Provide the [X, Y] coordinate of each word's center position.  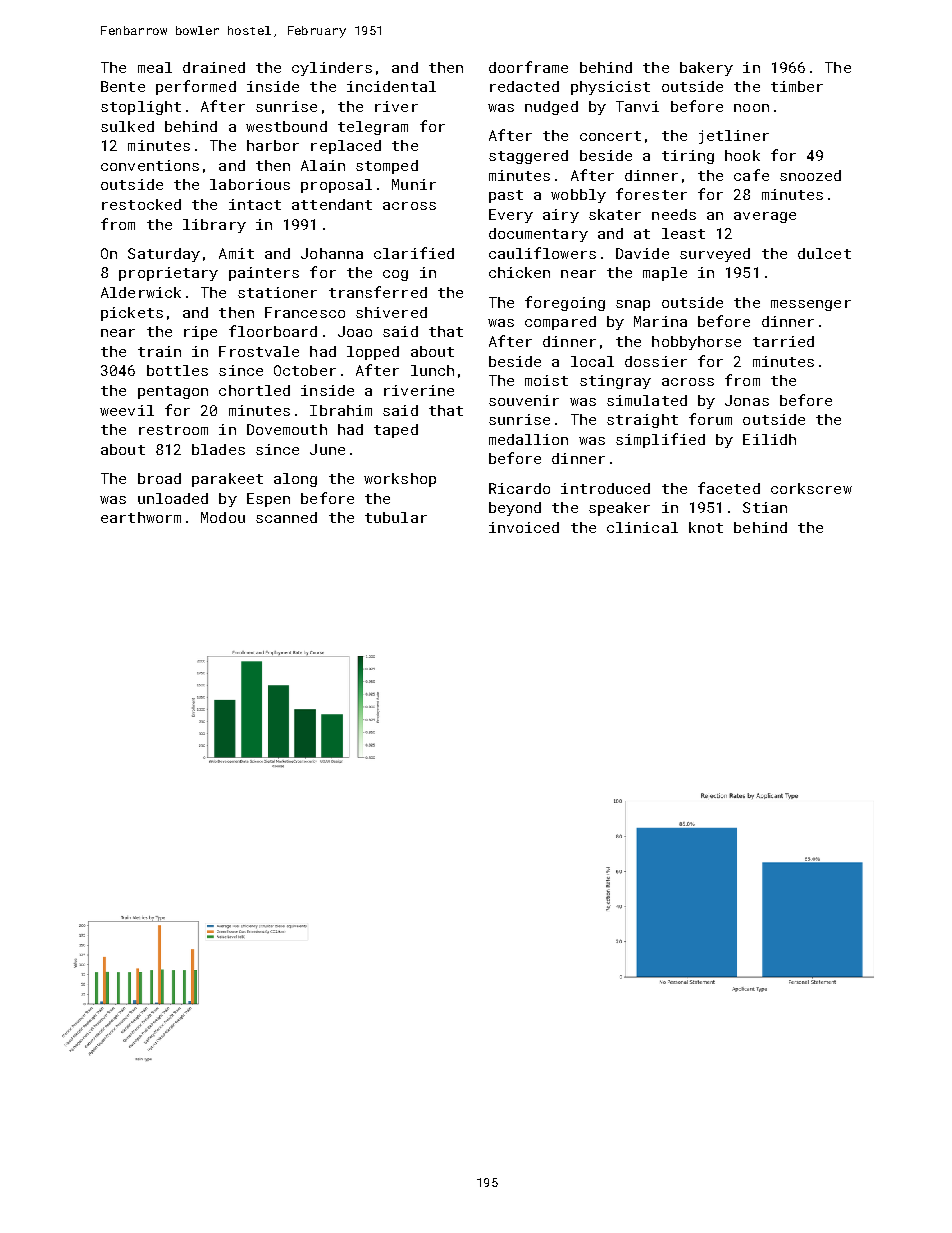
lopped [373, 353]
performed [196, 87]
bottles [177, 370]
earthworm [141, 517]
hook [742, 155]
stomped [387, 167]
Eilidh [769, 439]
